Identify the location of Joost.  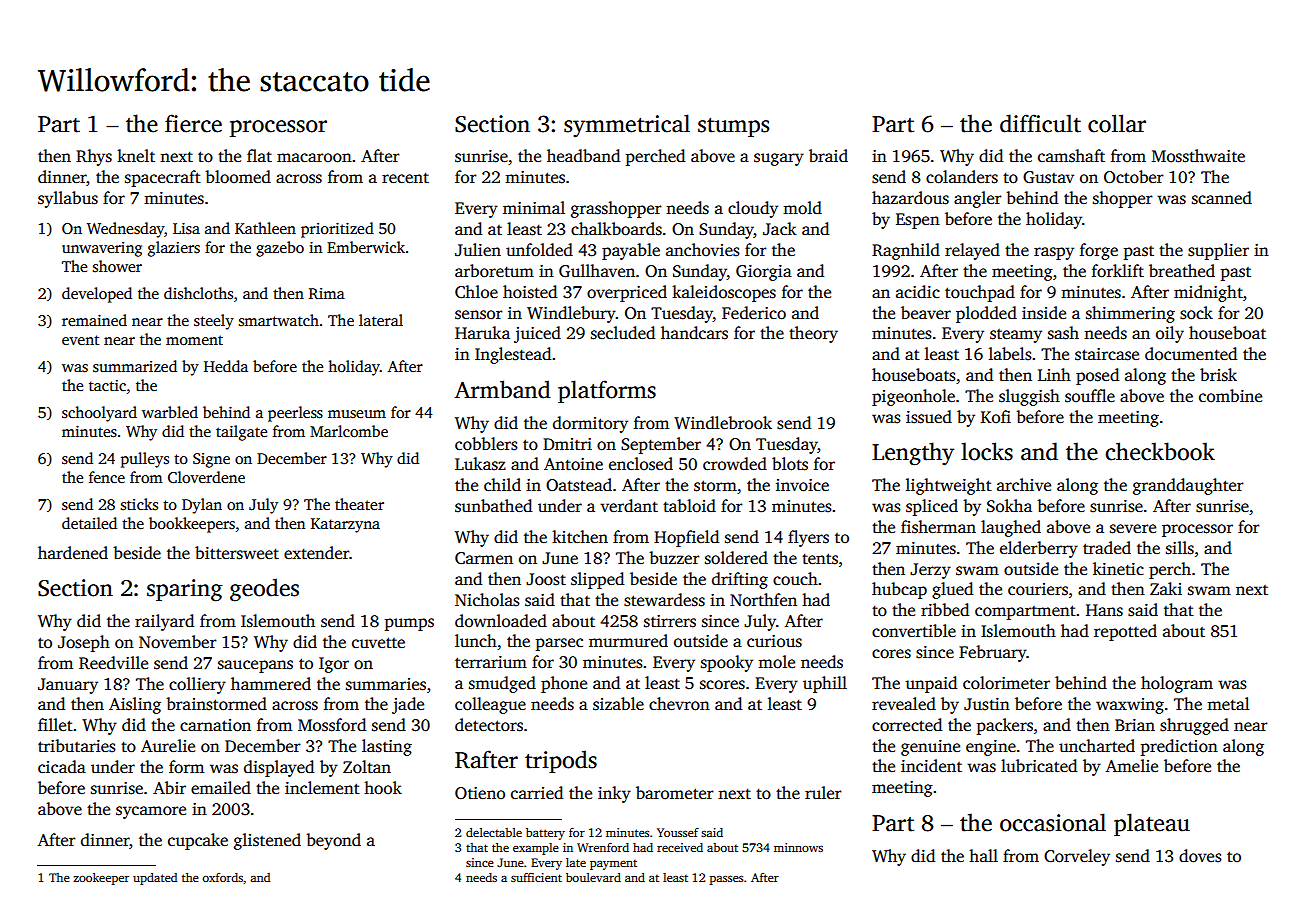
(546, 579).
